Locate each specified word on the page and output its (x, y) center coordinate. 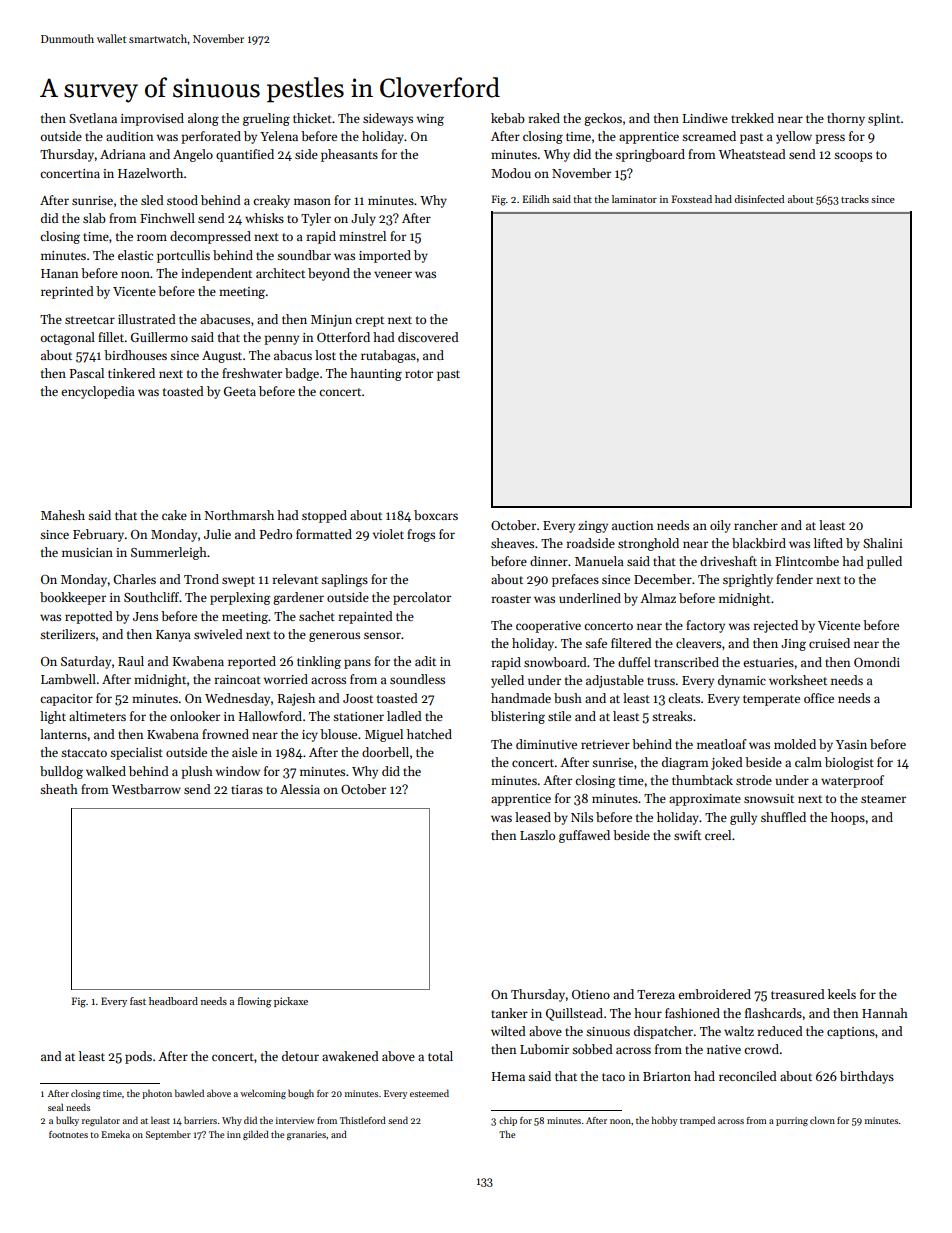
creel (718, 835)
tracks (855, 199)
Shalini (883, 543)
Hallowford (270, 716)
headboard (173, 1001)
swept (238, 581)
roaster (511, 599)
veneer (393, 274)
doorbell (385, 752)
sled (152, 200)
